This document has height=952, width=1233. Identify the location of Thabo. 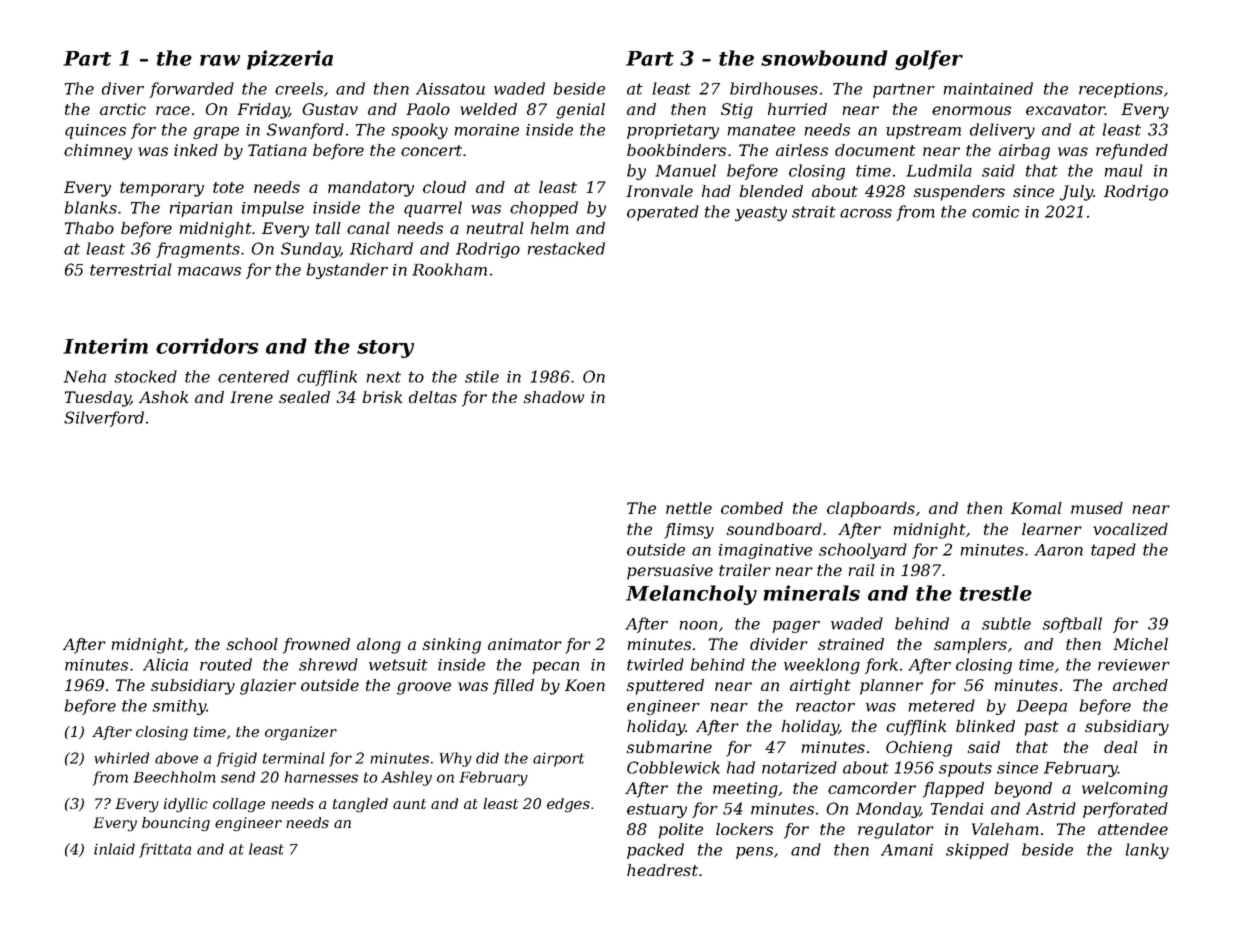
(89, 228).
